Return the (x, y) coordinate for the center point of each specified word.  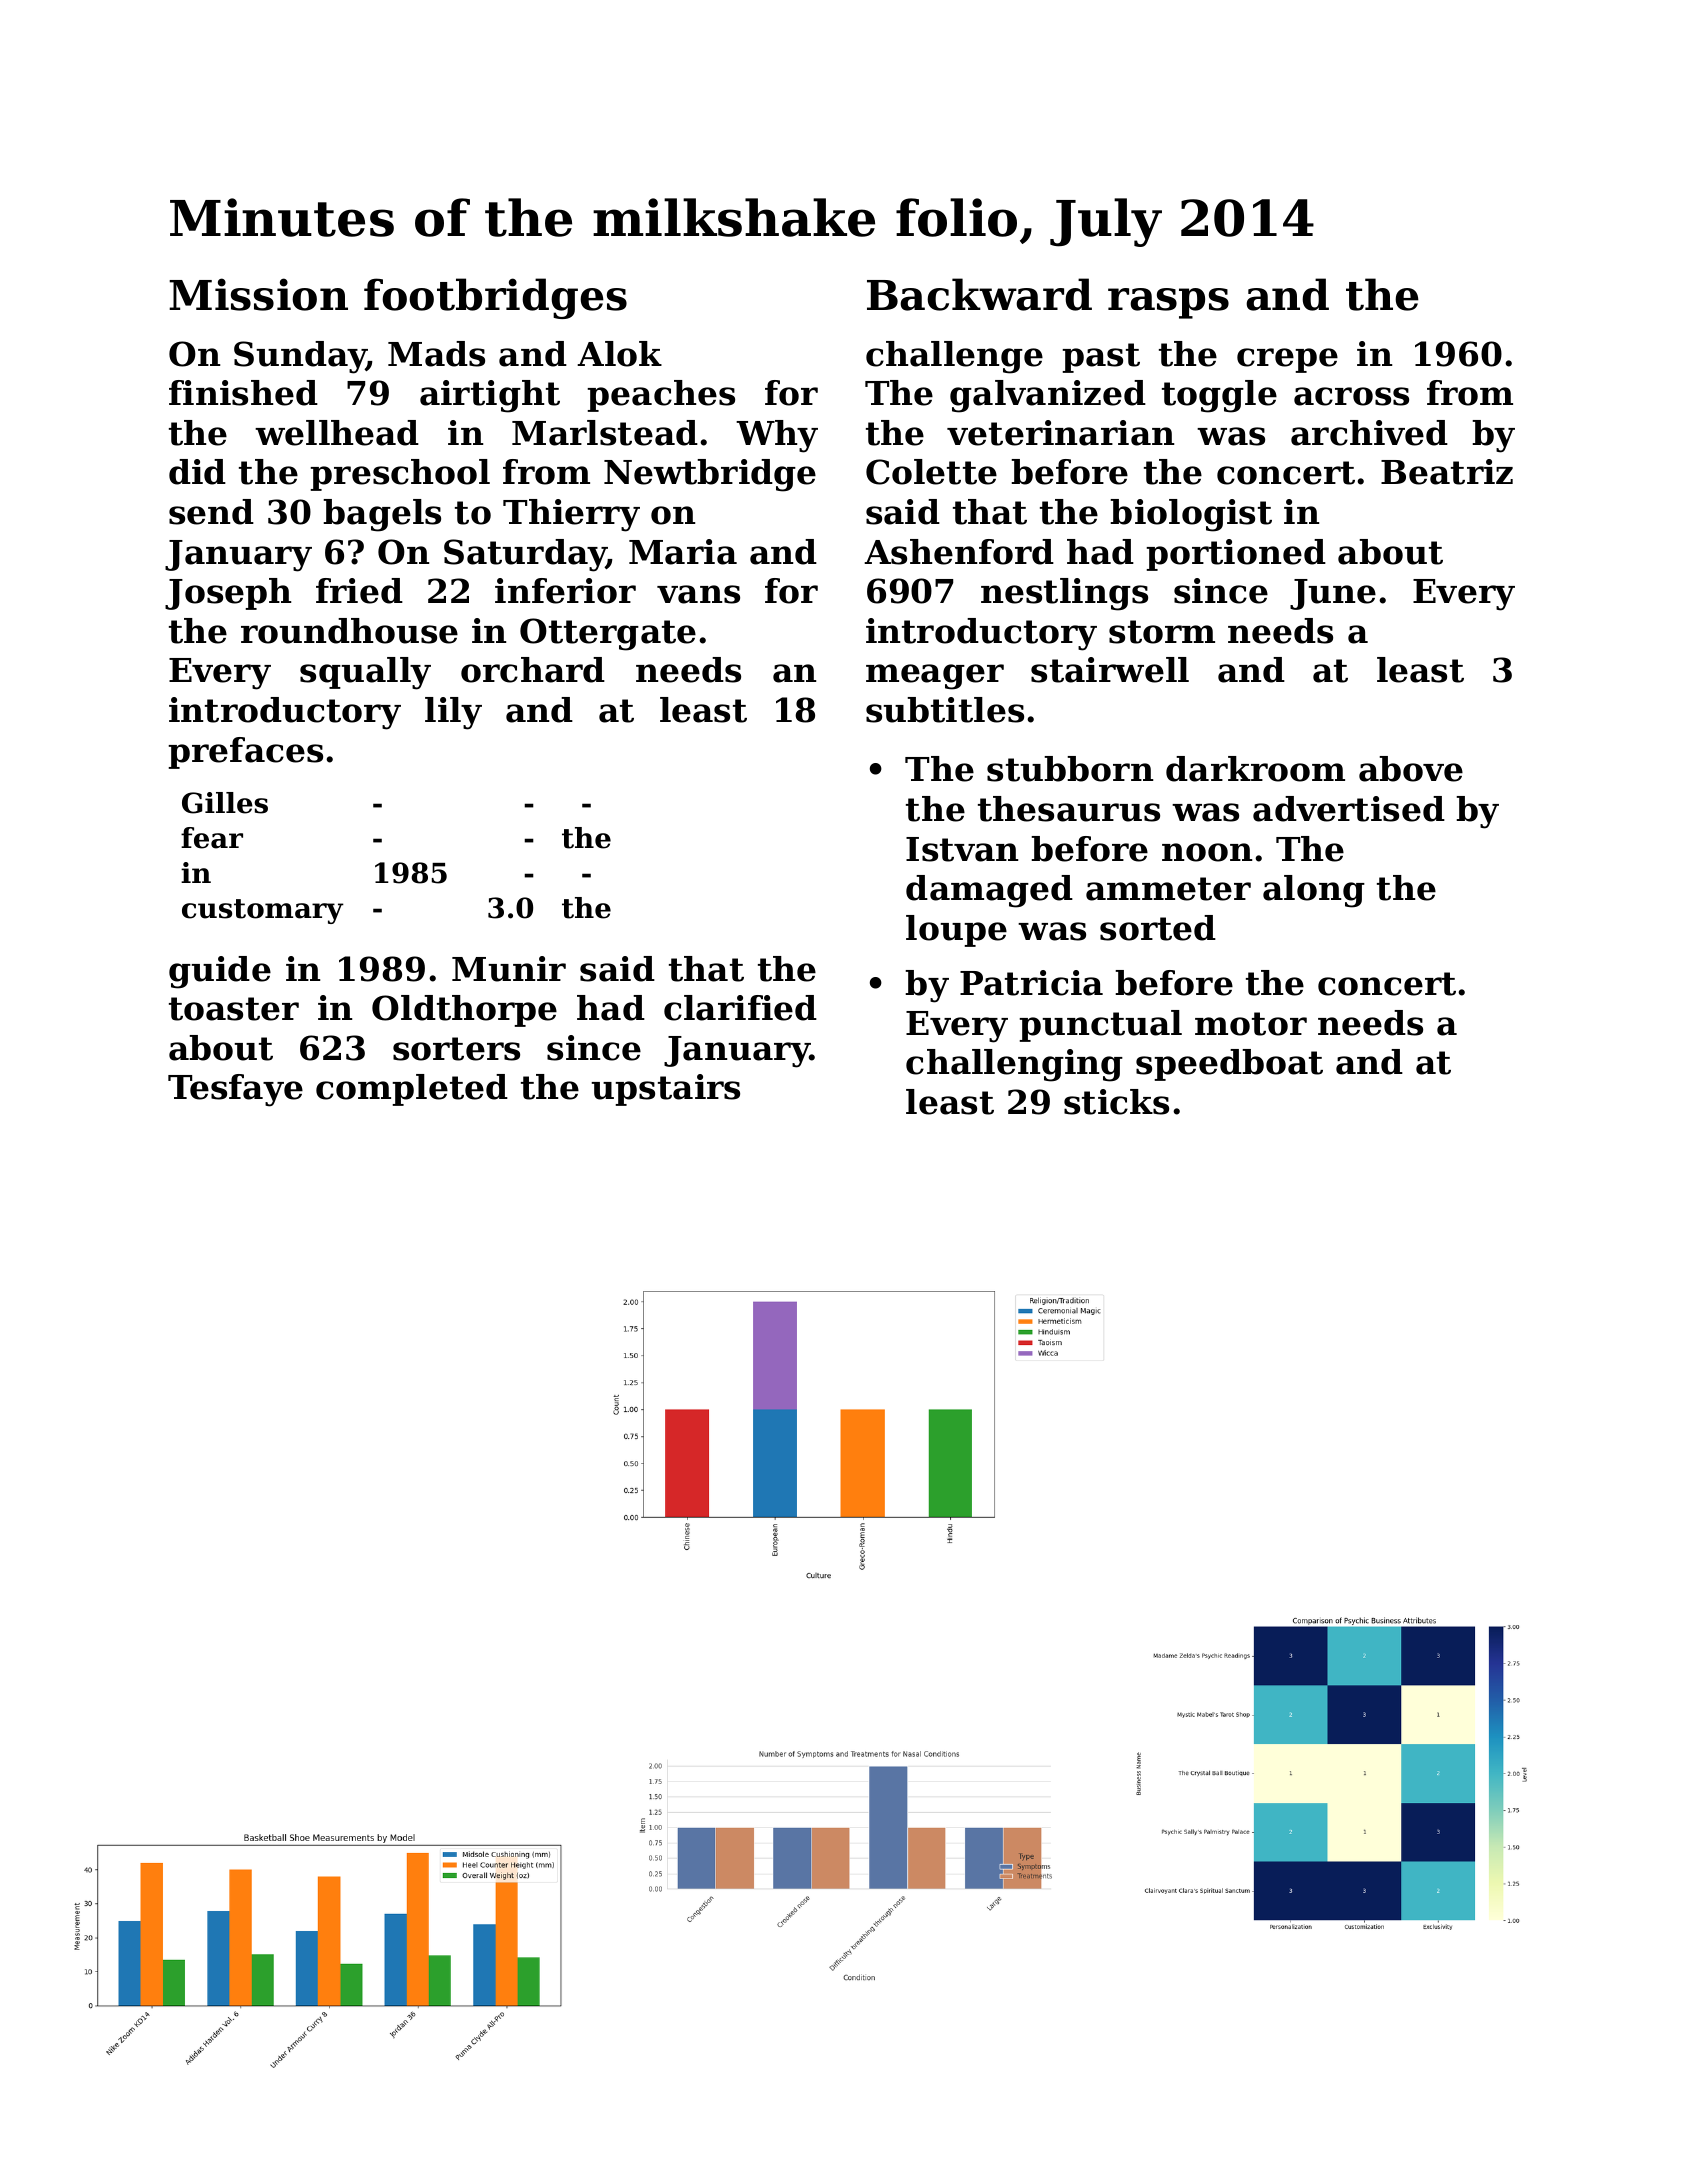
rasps (1168, 303)
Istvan (962, 849)
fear (212, 838)
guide (220, 972)
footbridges (495, 298)
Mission (258, 294)
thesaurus (1069, 809)
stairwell (1110, 670)
